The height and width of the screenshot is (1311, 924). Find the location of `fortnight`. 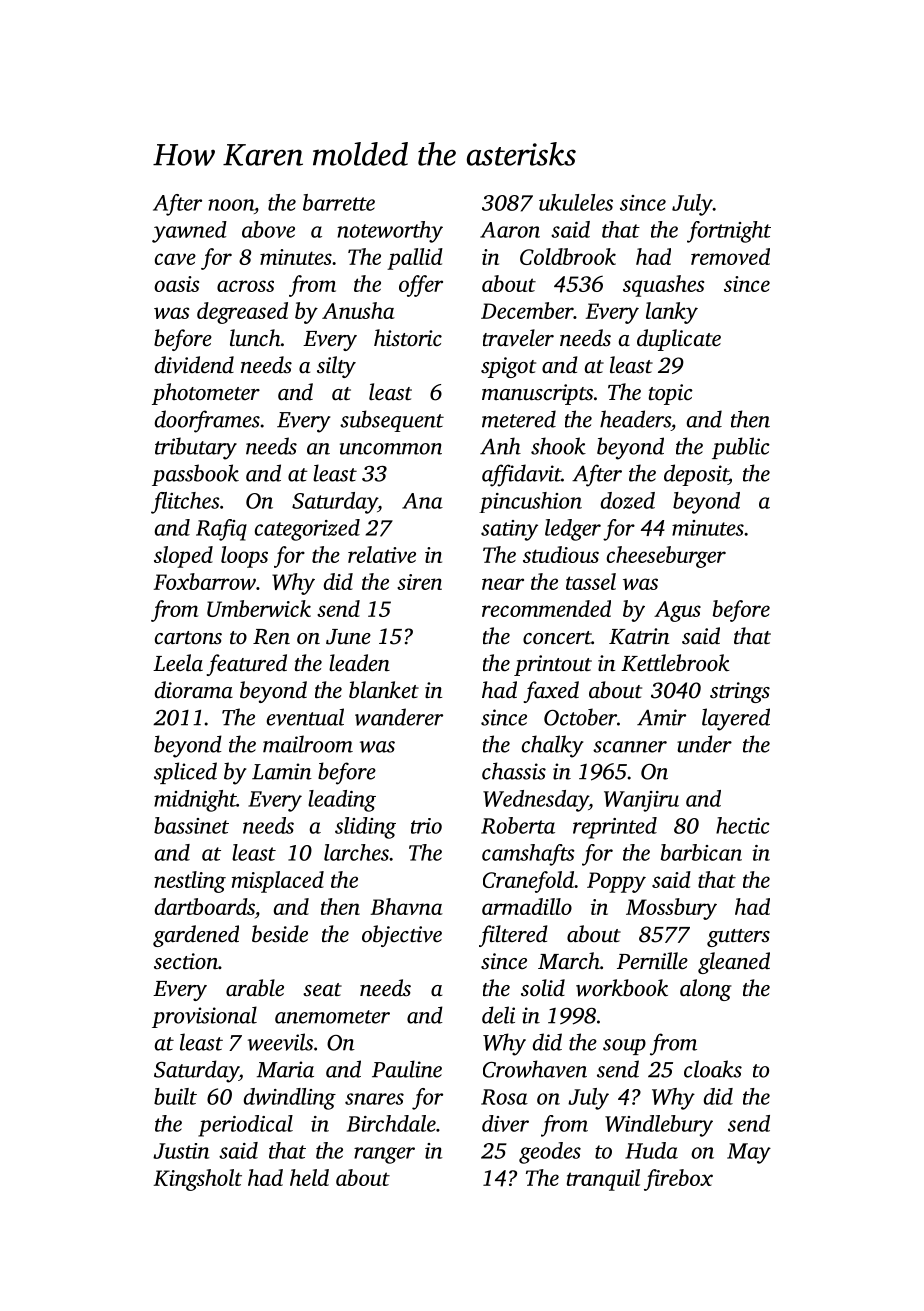

fortnight is located at coordinates (729, 232).
